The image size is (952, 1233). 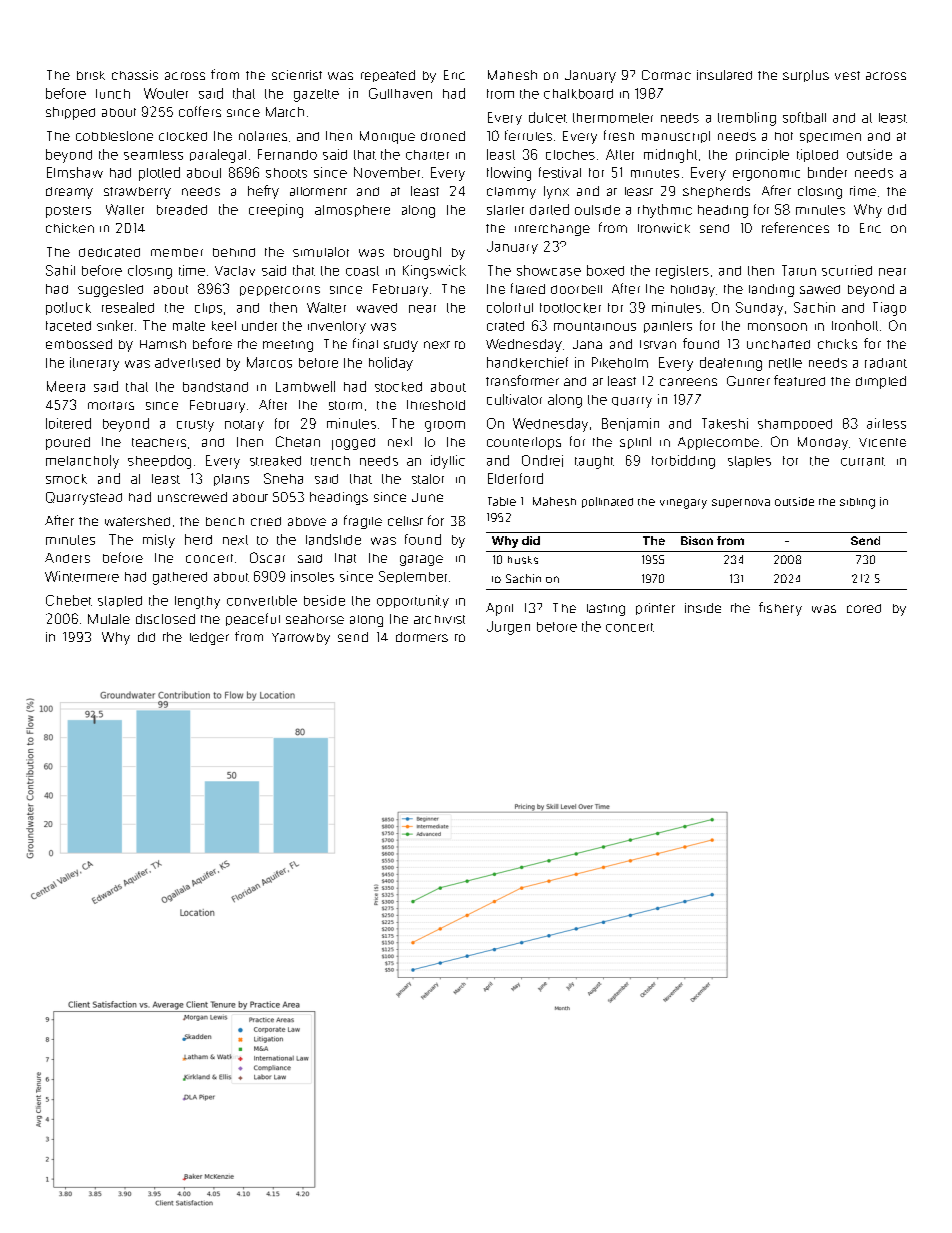 What do you see at coordinates (330, 461) in the document?
I see `trench` at bounding box center [330, 461].
